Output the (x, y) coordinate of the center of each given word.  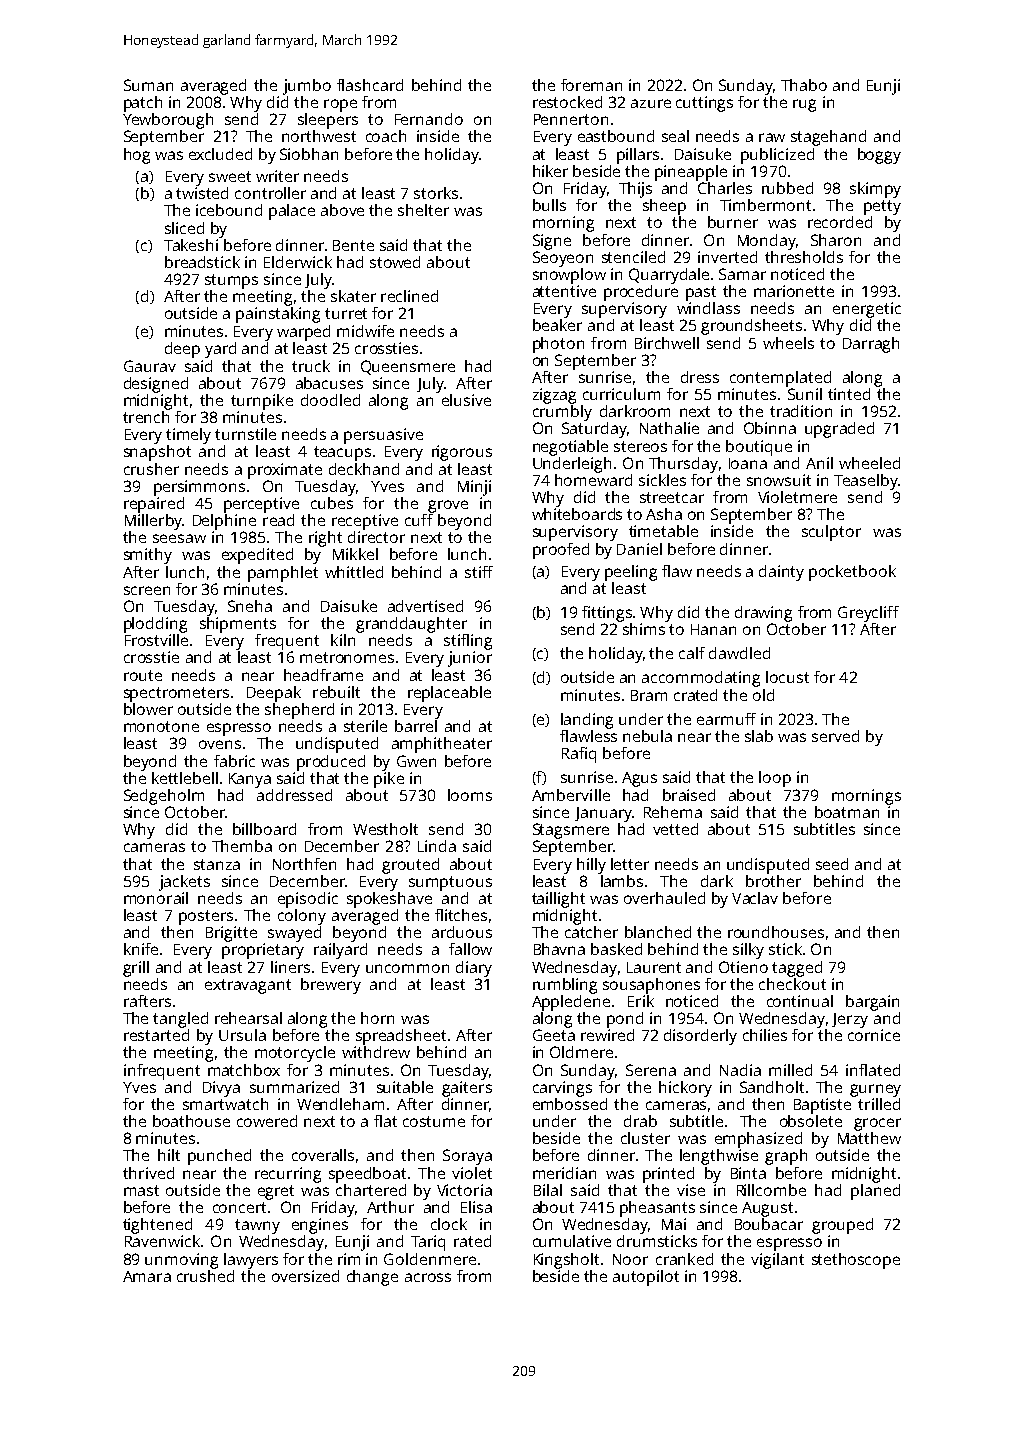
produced (331, 763)
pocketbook (852, 573)
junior (470, 659)
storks (436, 193)
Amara (147, 1276)
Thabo (804, 85)
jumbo (307, 87)
